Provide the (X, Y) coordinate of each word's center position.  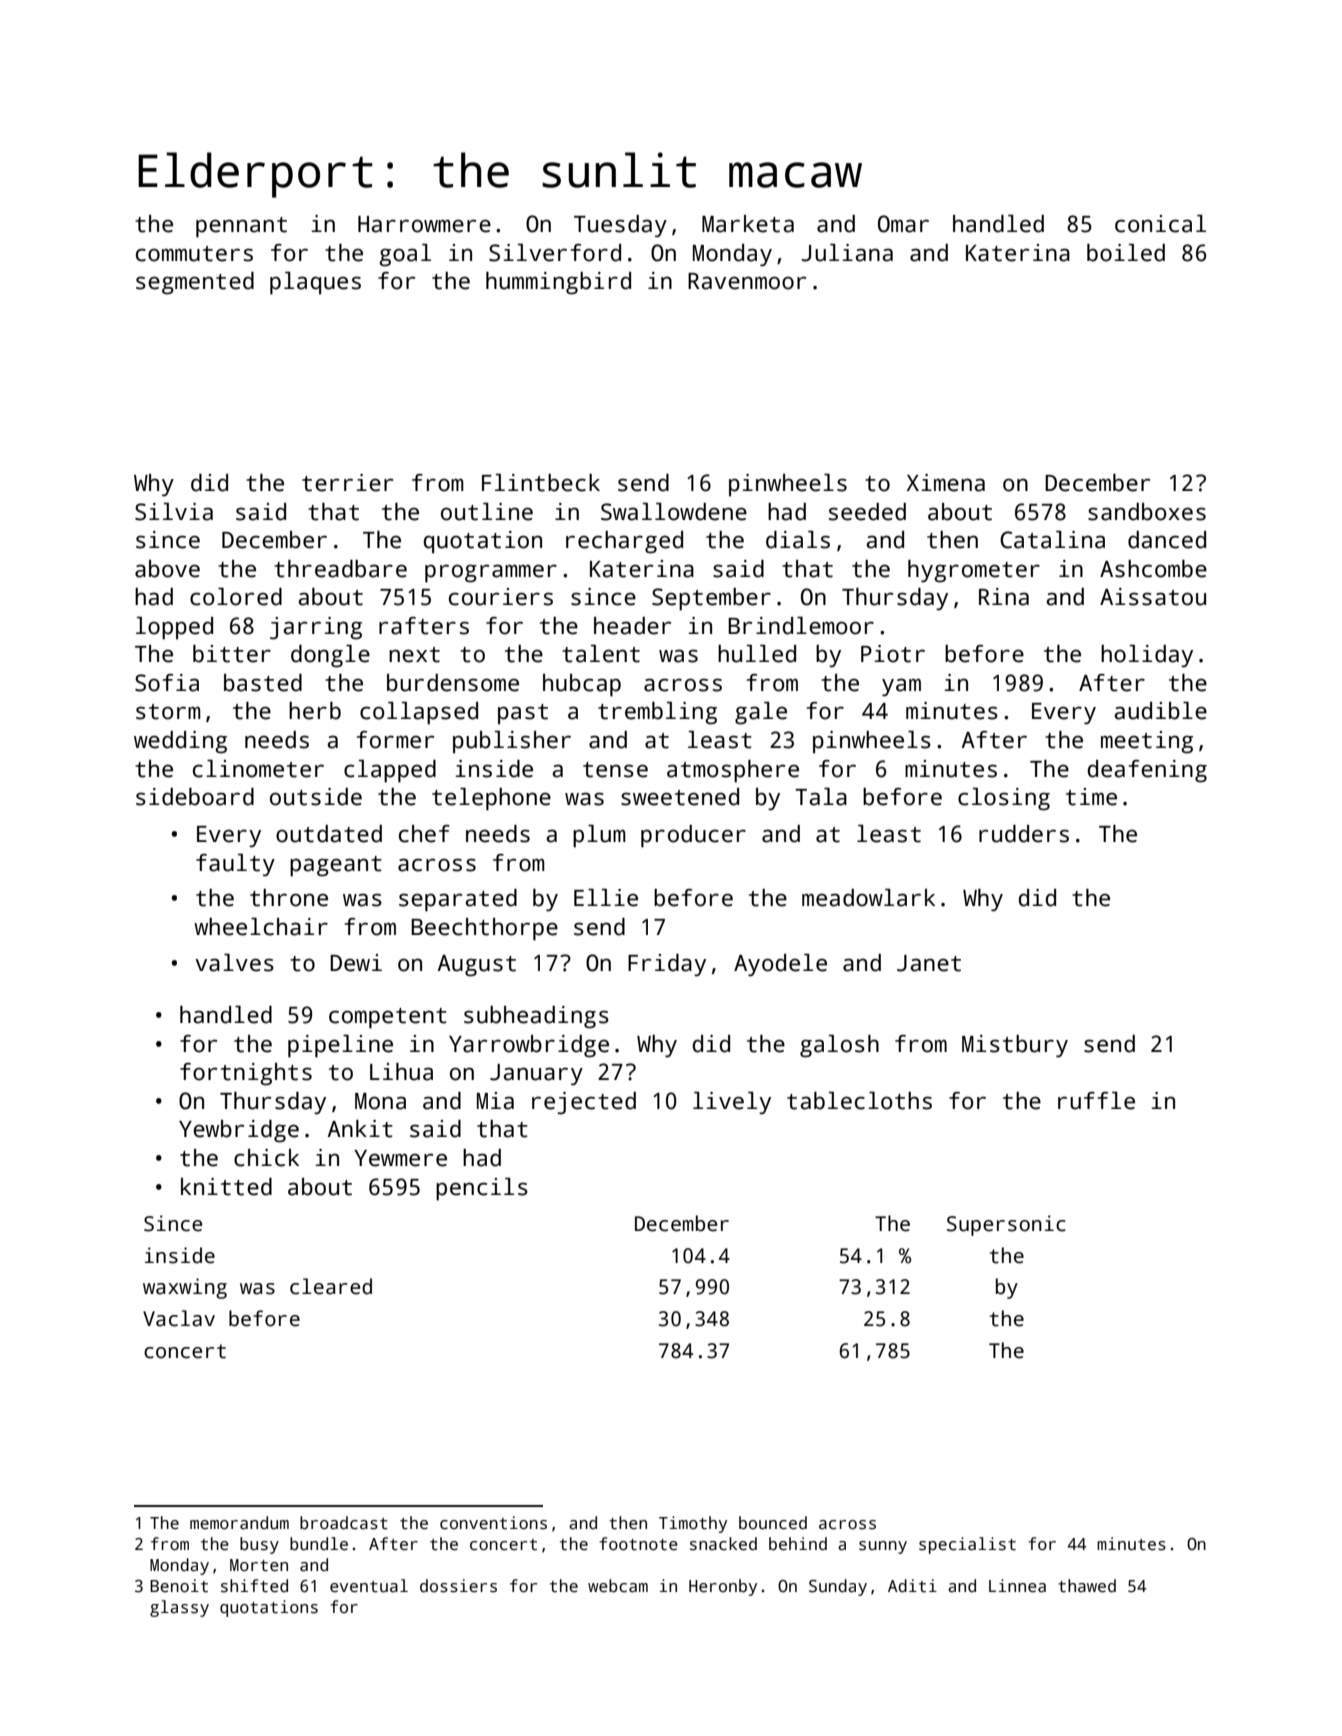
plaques (315, 283)
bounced (773, 1523)
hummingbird (558, 283)
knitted (226, 1187)
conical (1160, 224)
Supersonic (1006, 1225)
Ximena (946, 483)
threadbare (340, 569)
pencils (482, 1189)
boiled (1126, 253)
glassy (179, 1608)
